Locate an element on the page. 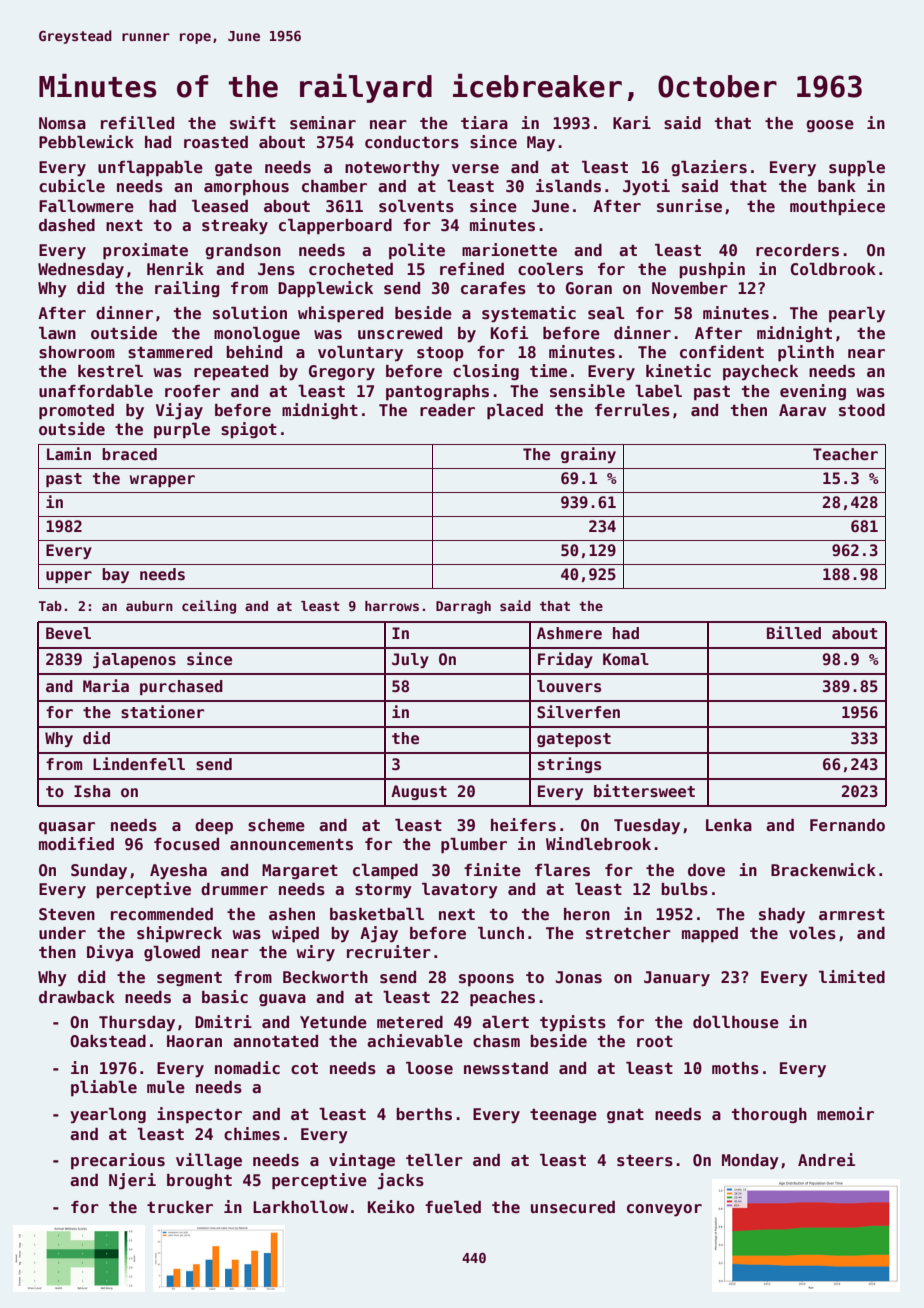  goose is located at coordinates (830, 126).
